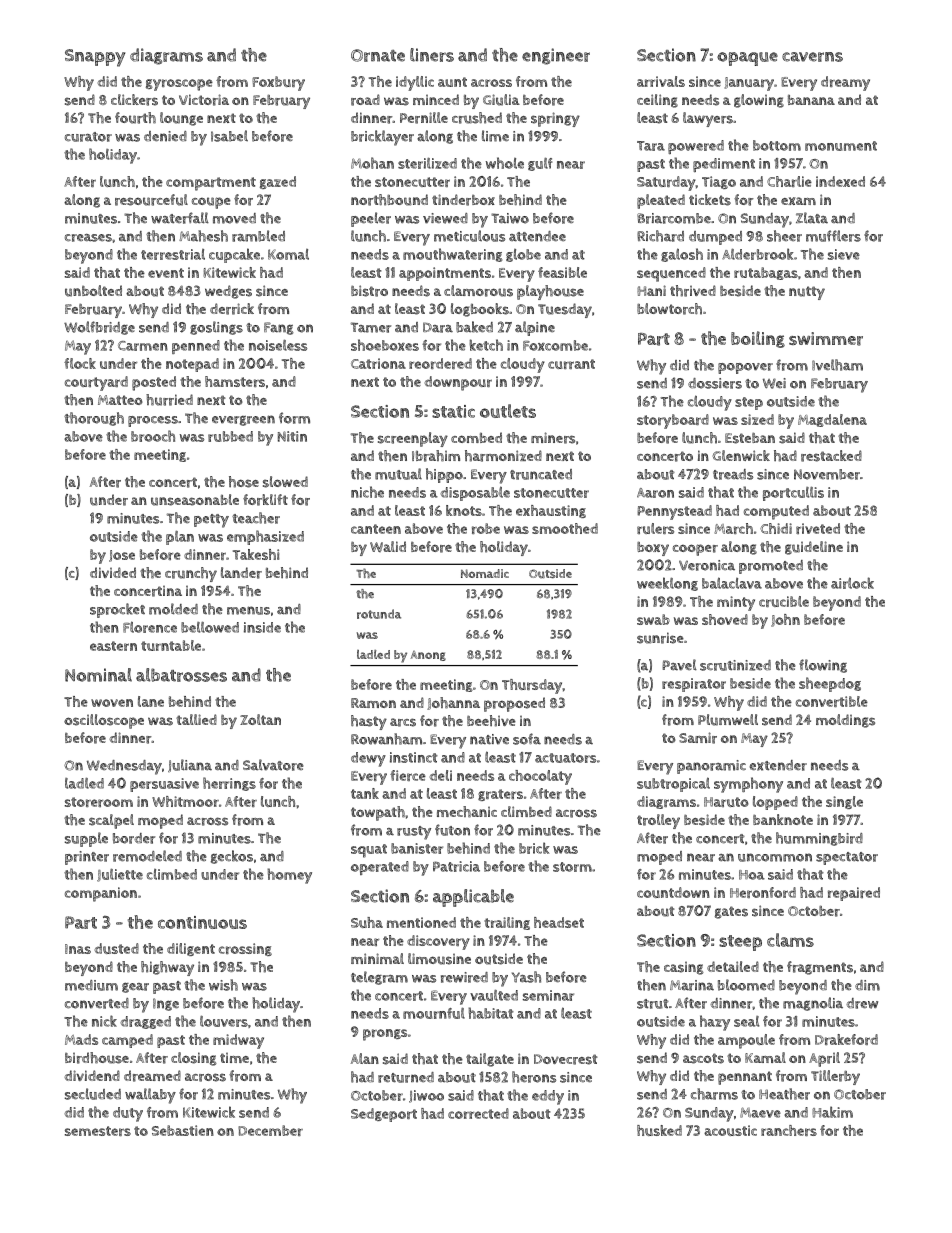 The height and width of the document is (1233, 952). Describe the element at coordinates (166, 1004) in the document. I see `Inge` at that location.
